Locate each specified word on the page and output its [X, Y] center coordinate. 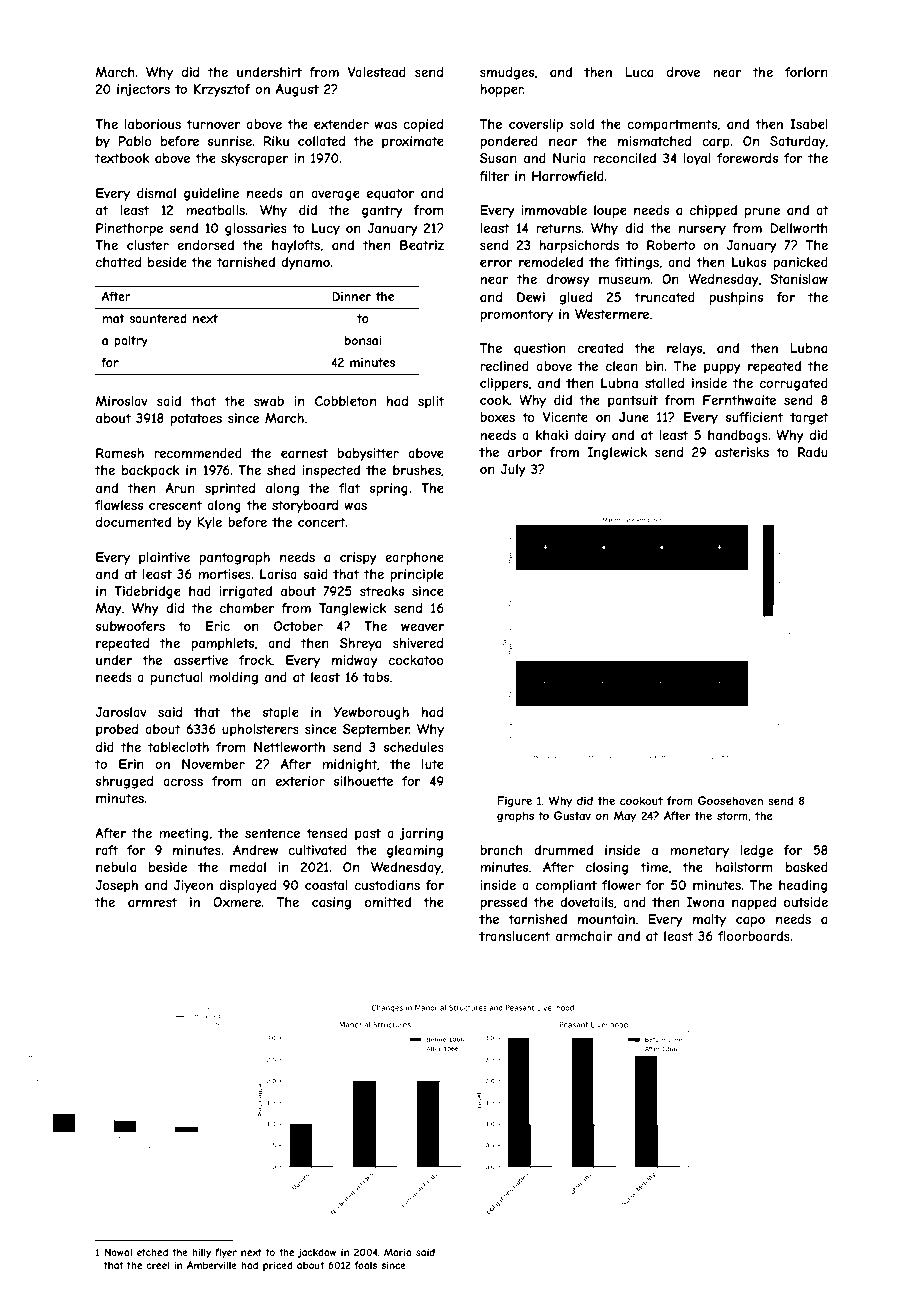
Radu [813, 452]
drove [683, 72]
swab [269, 401]
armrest [152, 902]
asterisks [742, 452]
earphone [414, 558]
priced [278, 1266]
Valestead [377, 72]
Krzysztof [222, 90]
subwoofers [130, 626]
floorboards [754, 936]
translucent [514, 936]
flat [349, 488]
